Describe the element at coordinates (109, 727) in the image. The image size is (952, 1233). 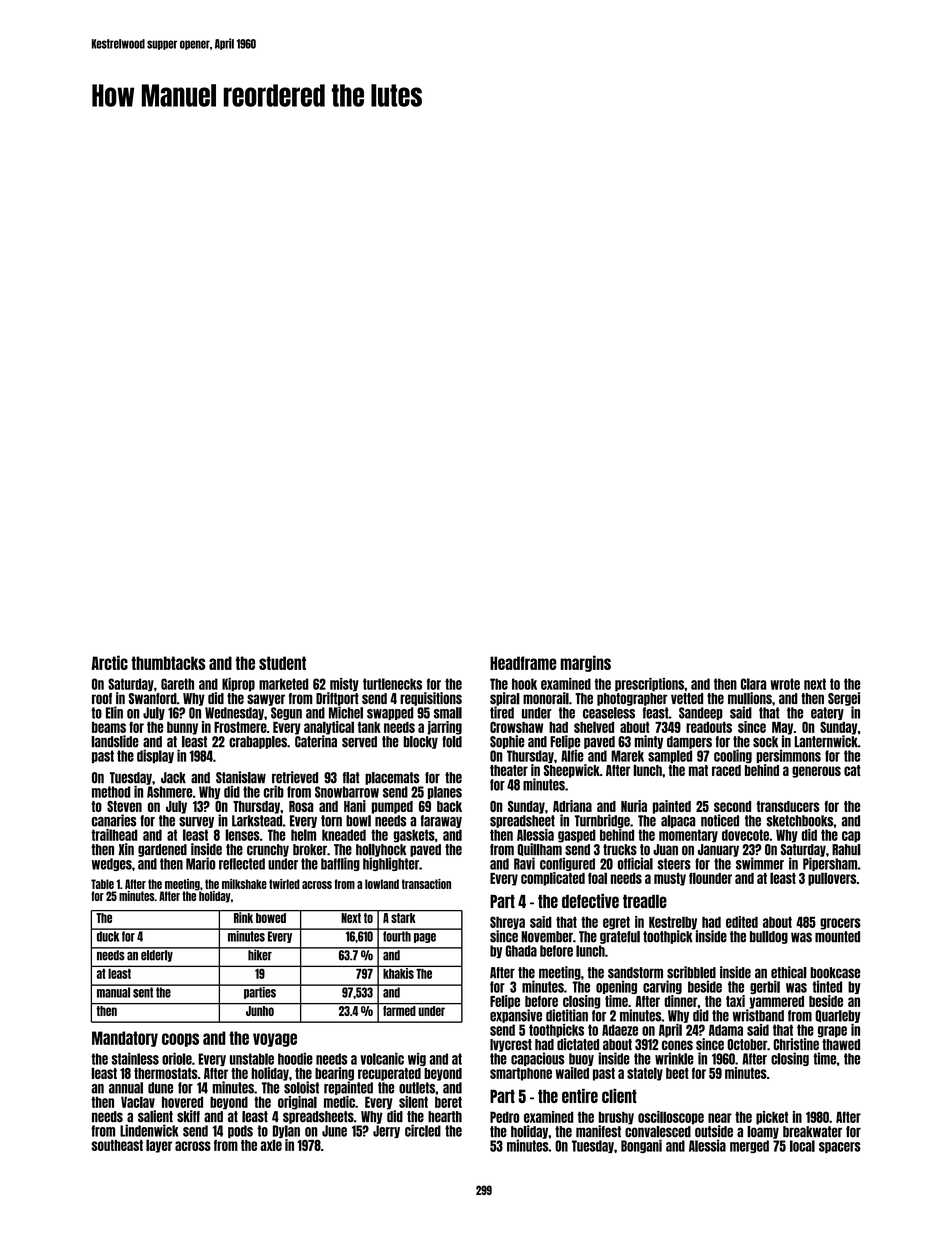
I see `beams` at that location.
